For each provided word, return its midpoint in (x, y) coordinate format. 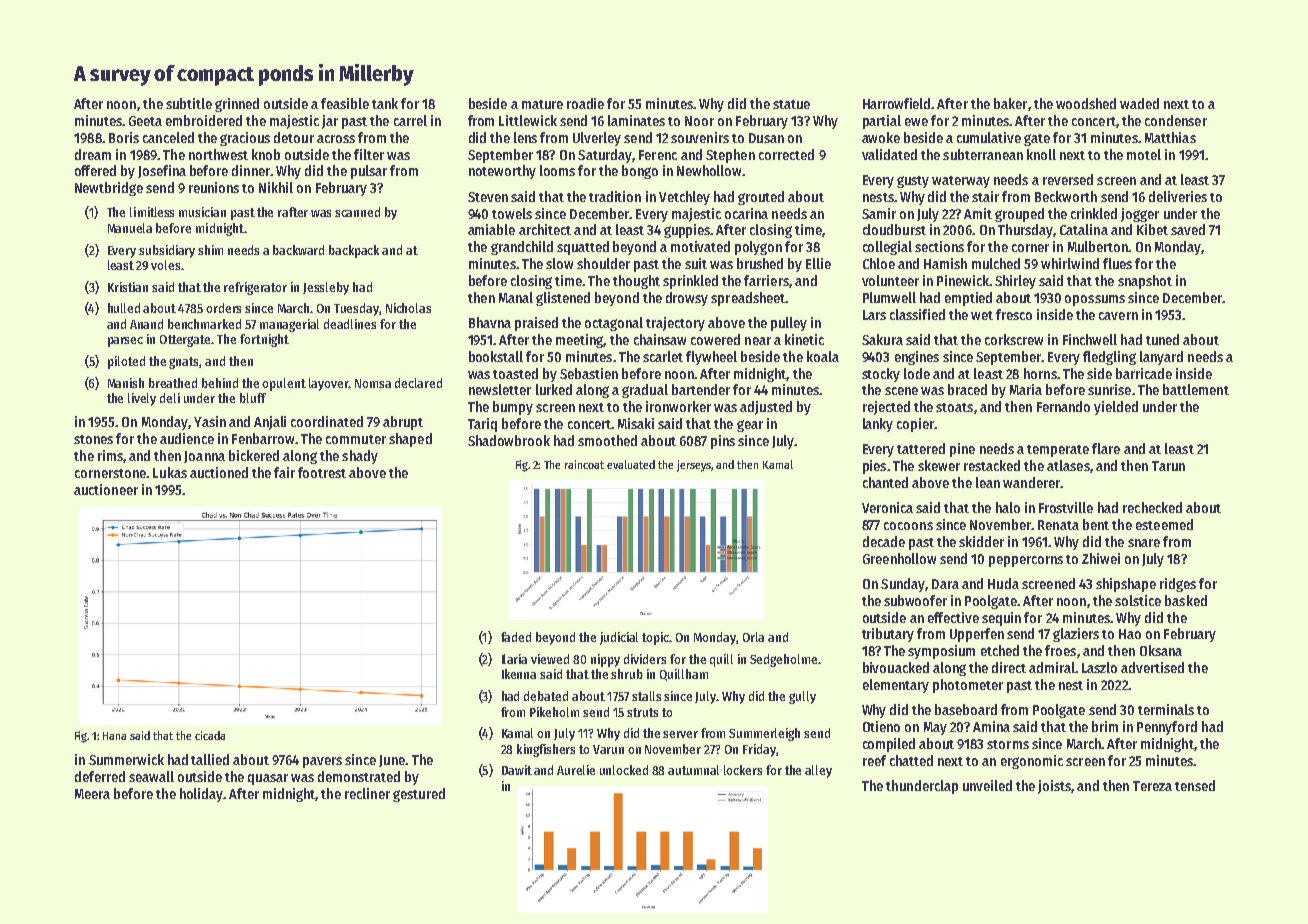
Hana (114, 736)
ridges (1178, 585)
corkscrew (1014, 339)
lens (525, 137)
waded (1139, 103)
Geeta (145, 121)
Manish (126, 383)
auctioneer (106, 489)
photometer (968, 686)
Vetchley (684, 198)
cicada (210, 735)
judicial (619, 638)
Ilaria (514, 659)
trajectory (675, 324)
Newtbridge (109, 189)
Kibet (1152, 229)
